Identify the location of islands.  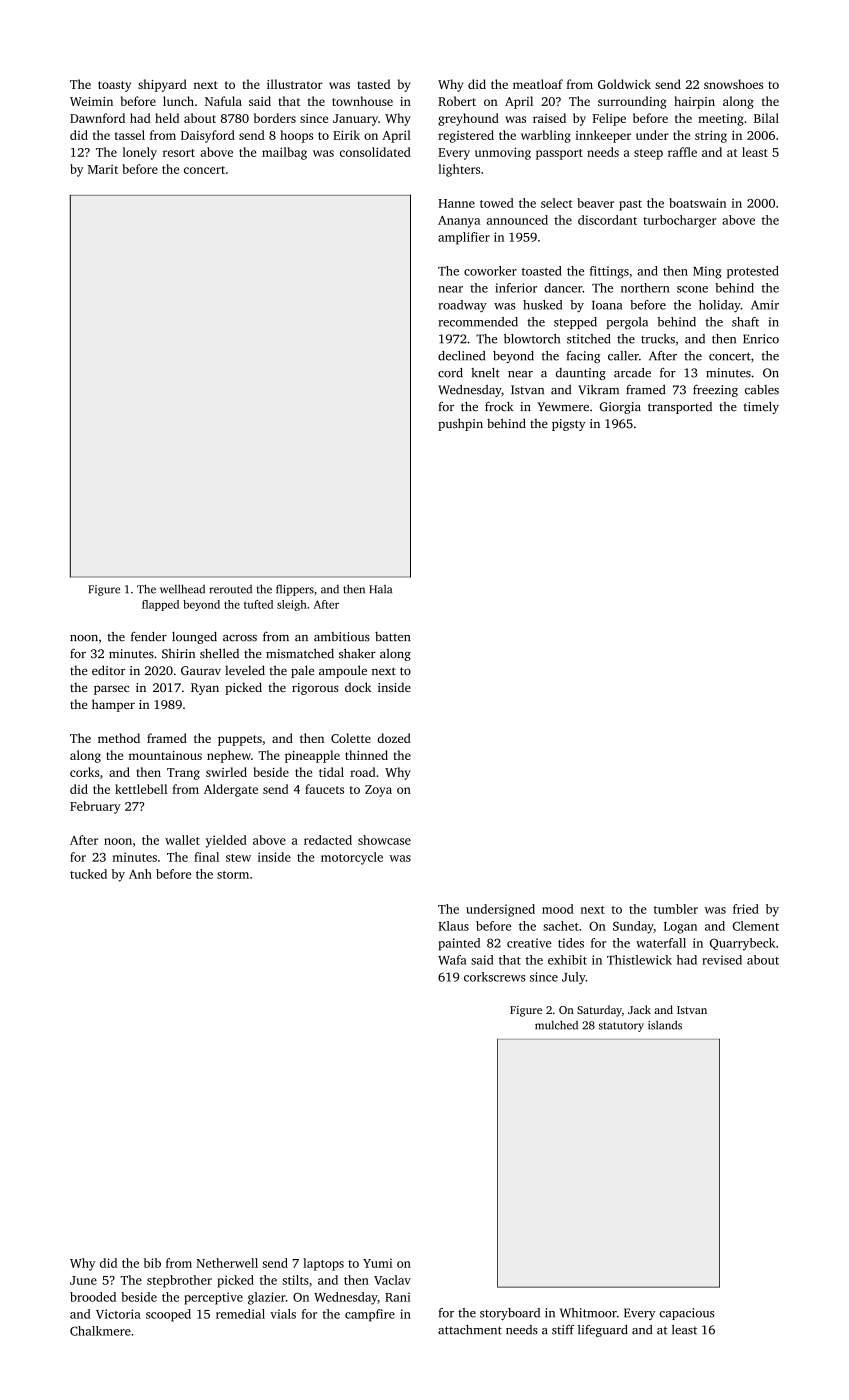
(665, 1025).
